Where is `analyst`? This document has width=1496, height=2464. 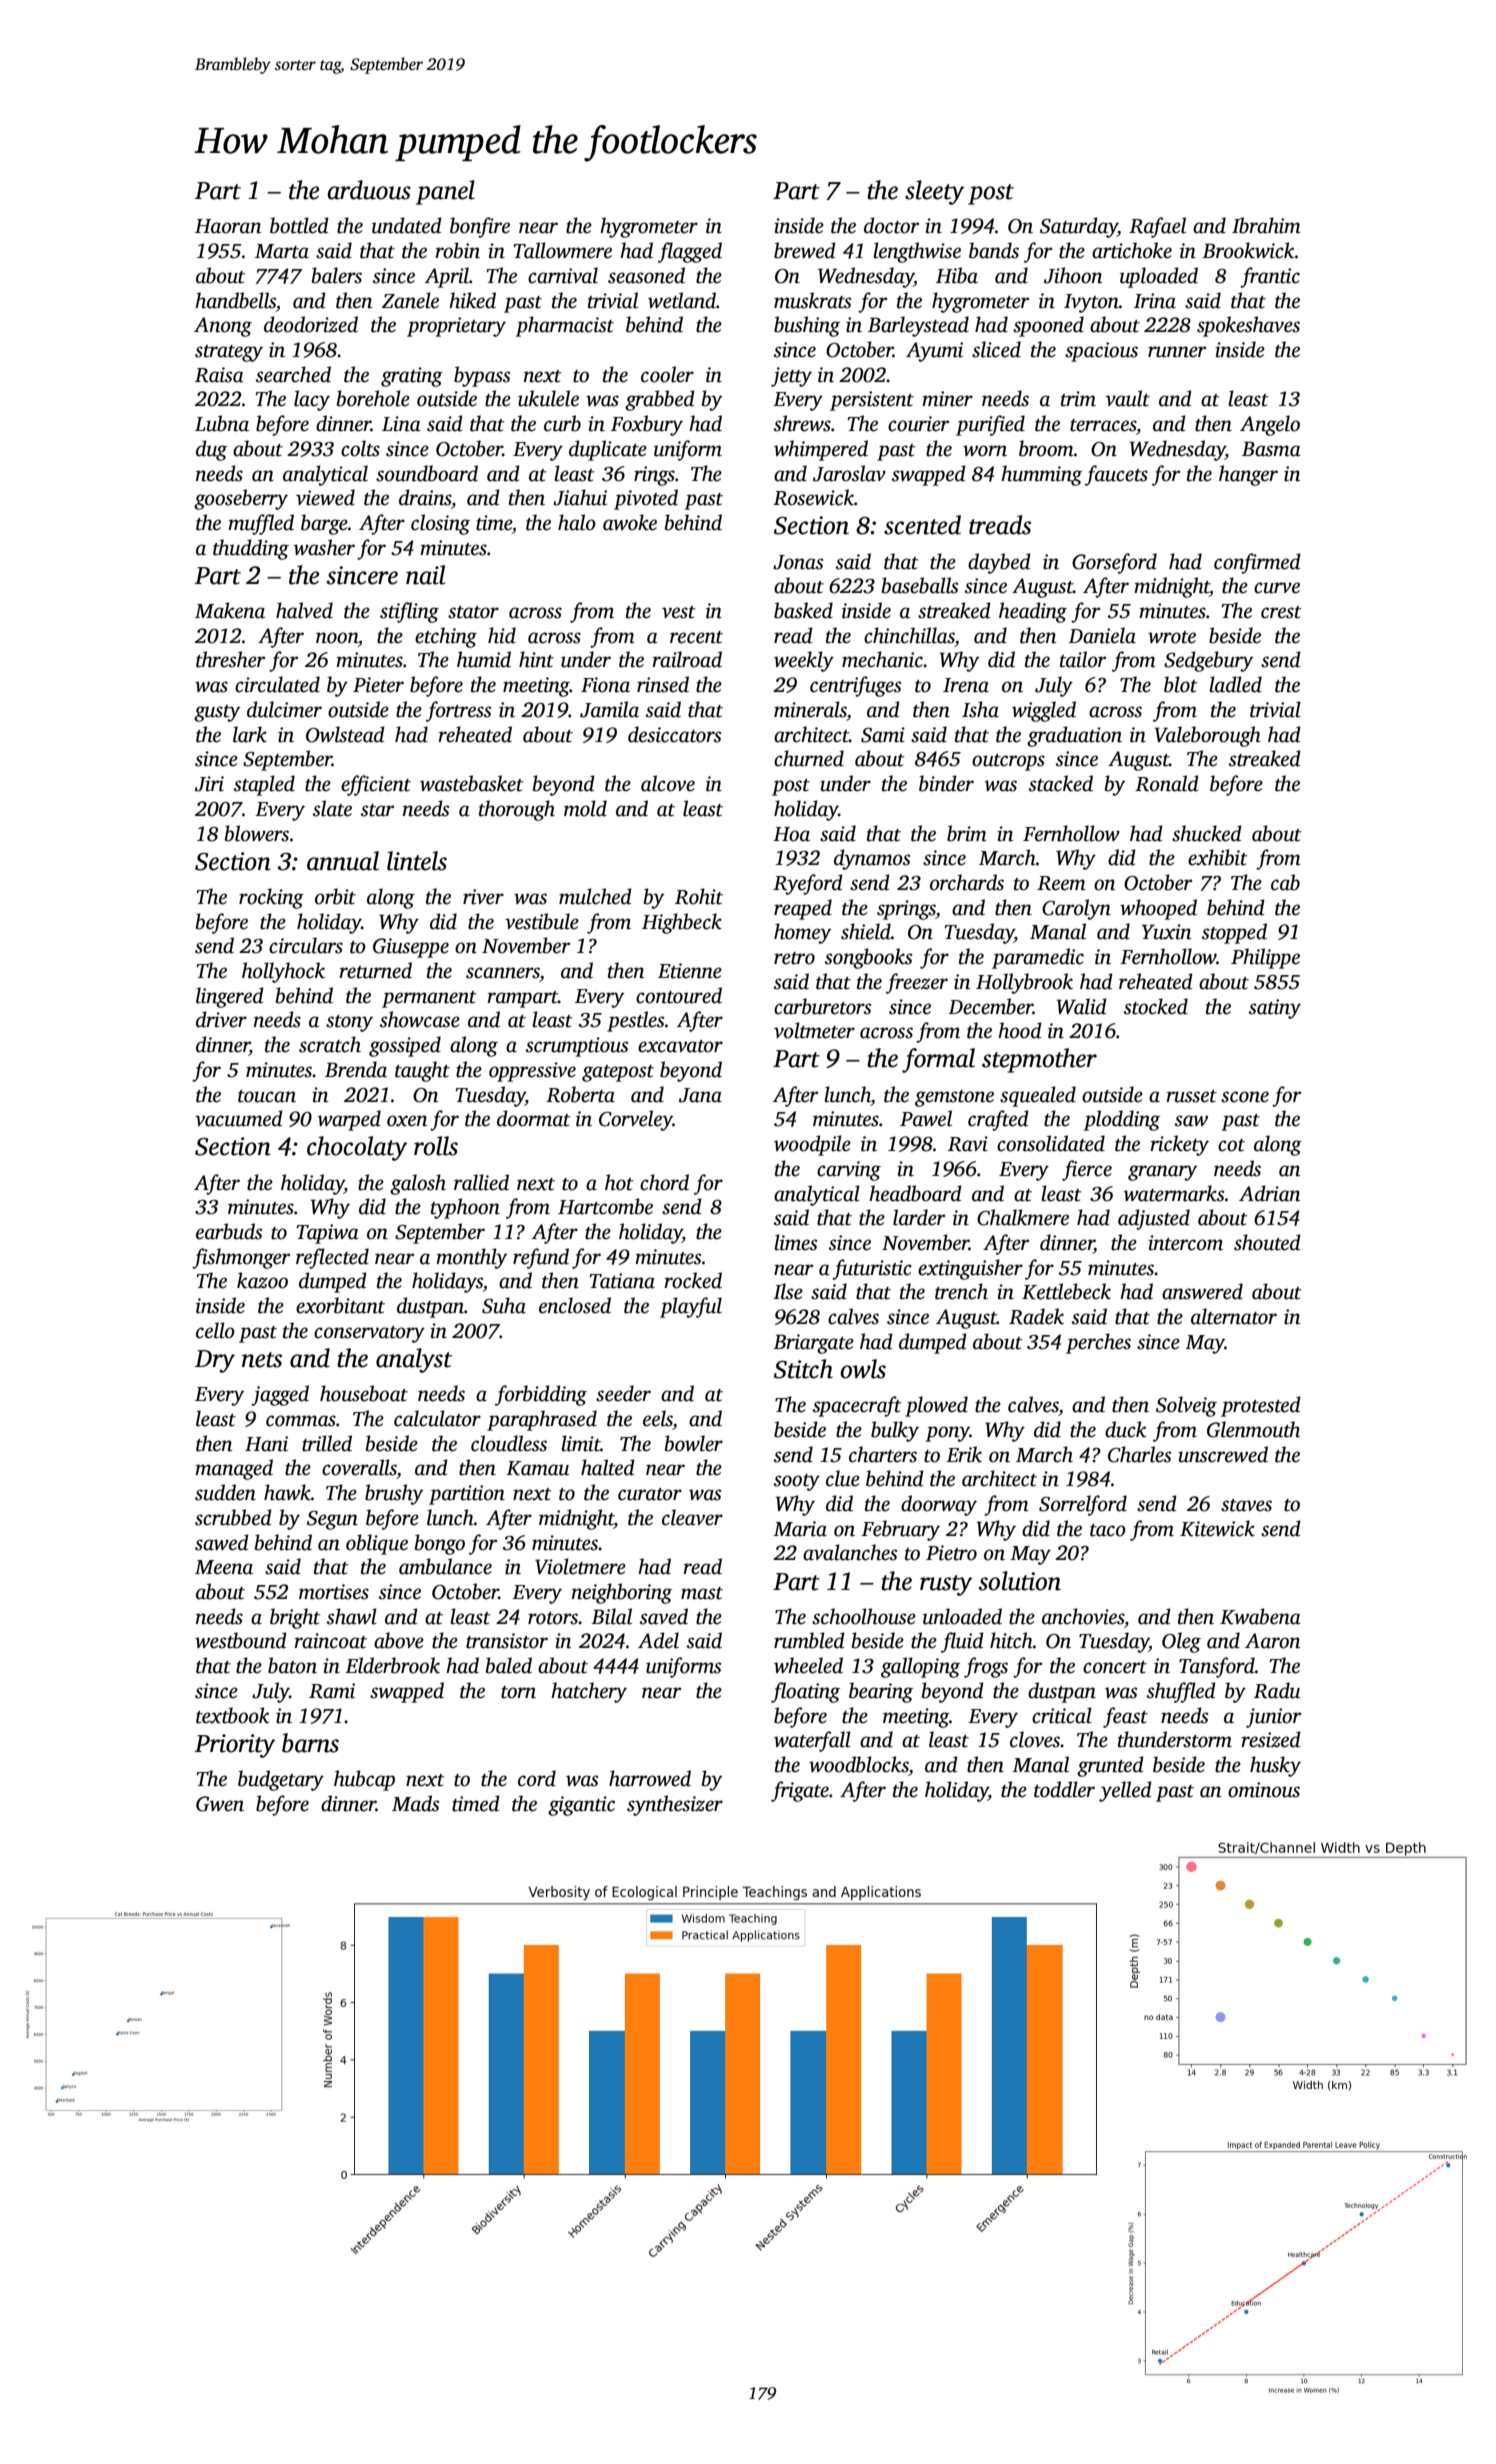
analyst is located at coordinates (414, 1360).
